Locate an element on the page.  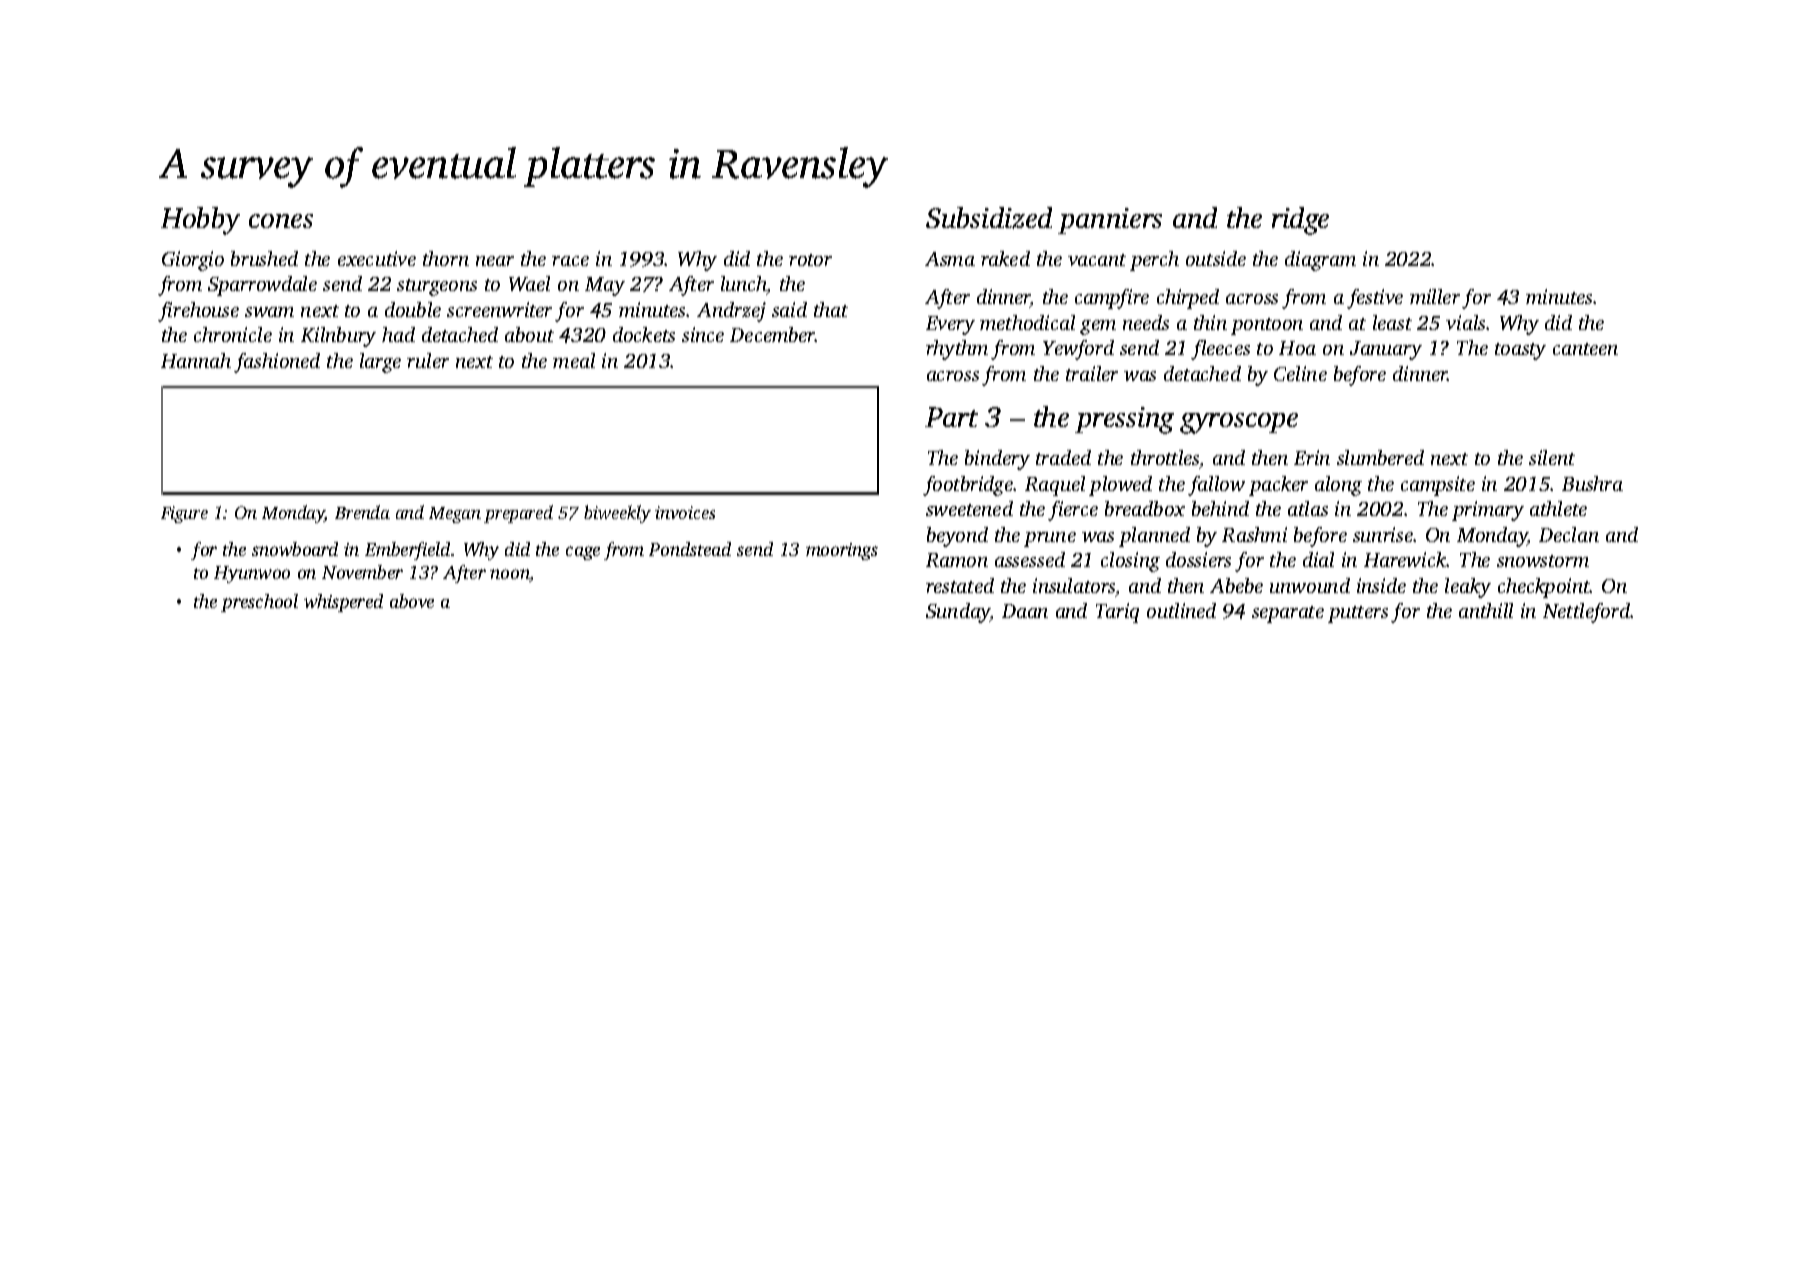
breadbox is located at coordinates (1145, 508).
